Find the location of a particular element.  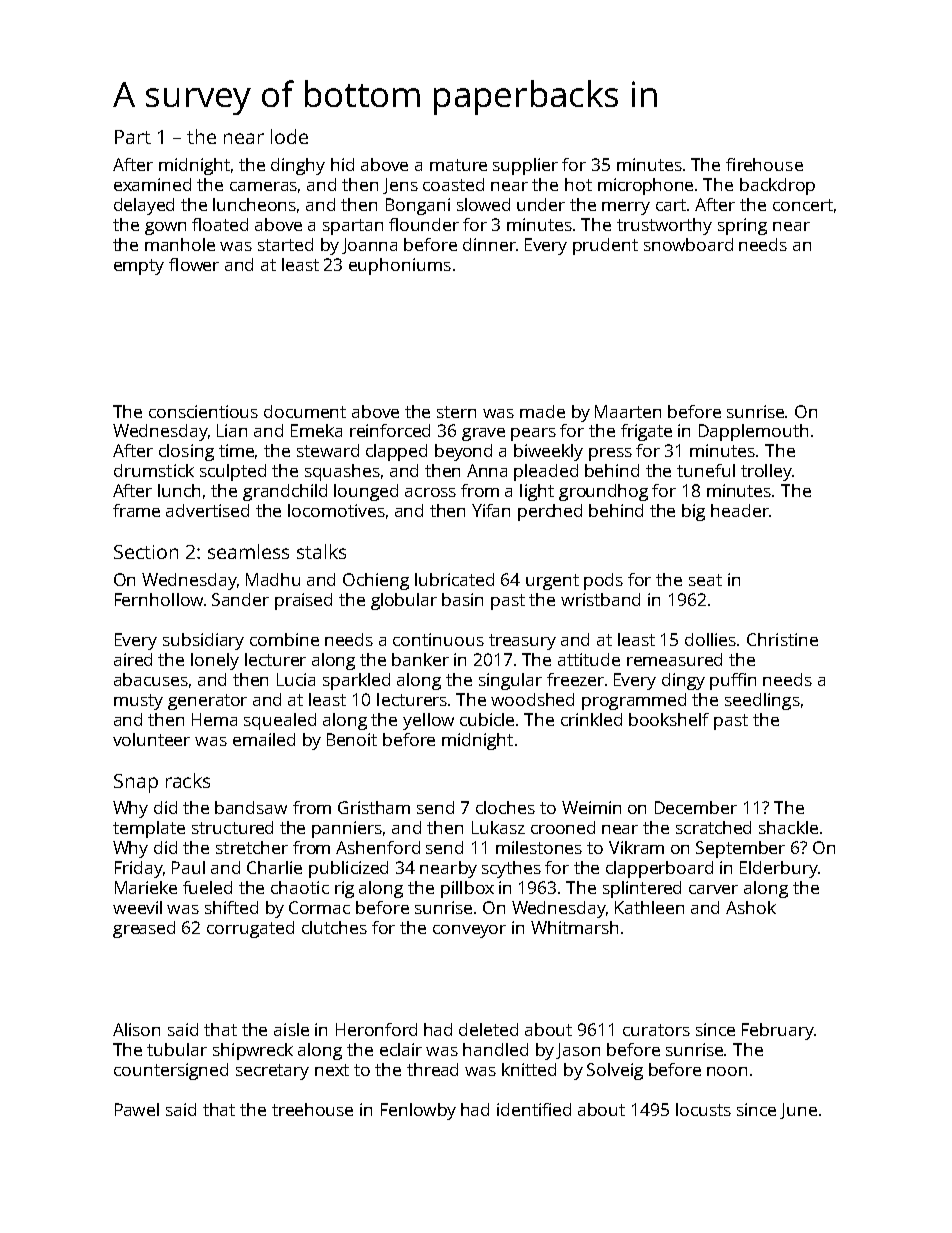

knitted is located at coordinates (529, 1069).
